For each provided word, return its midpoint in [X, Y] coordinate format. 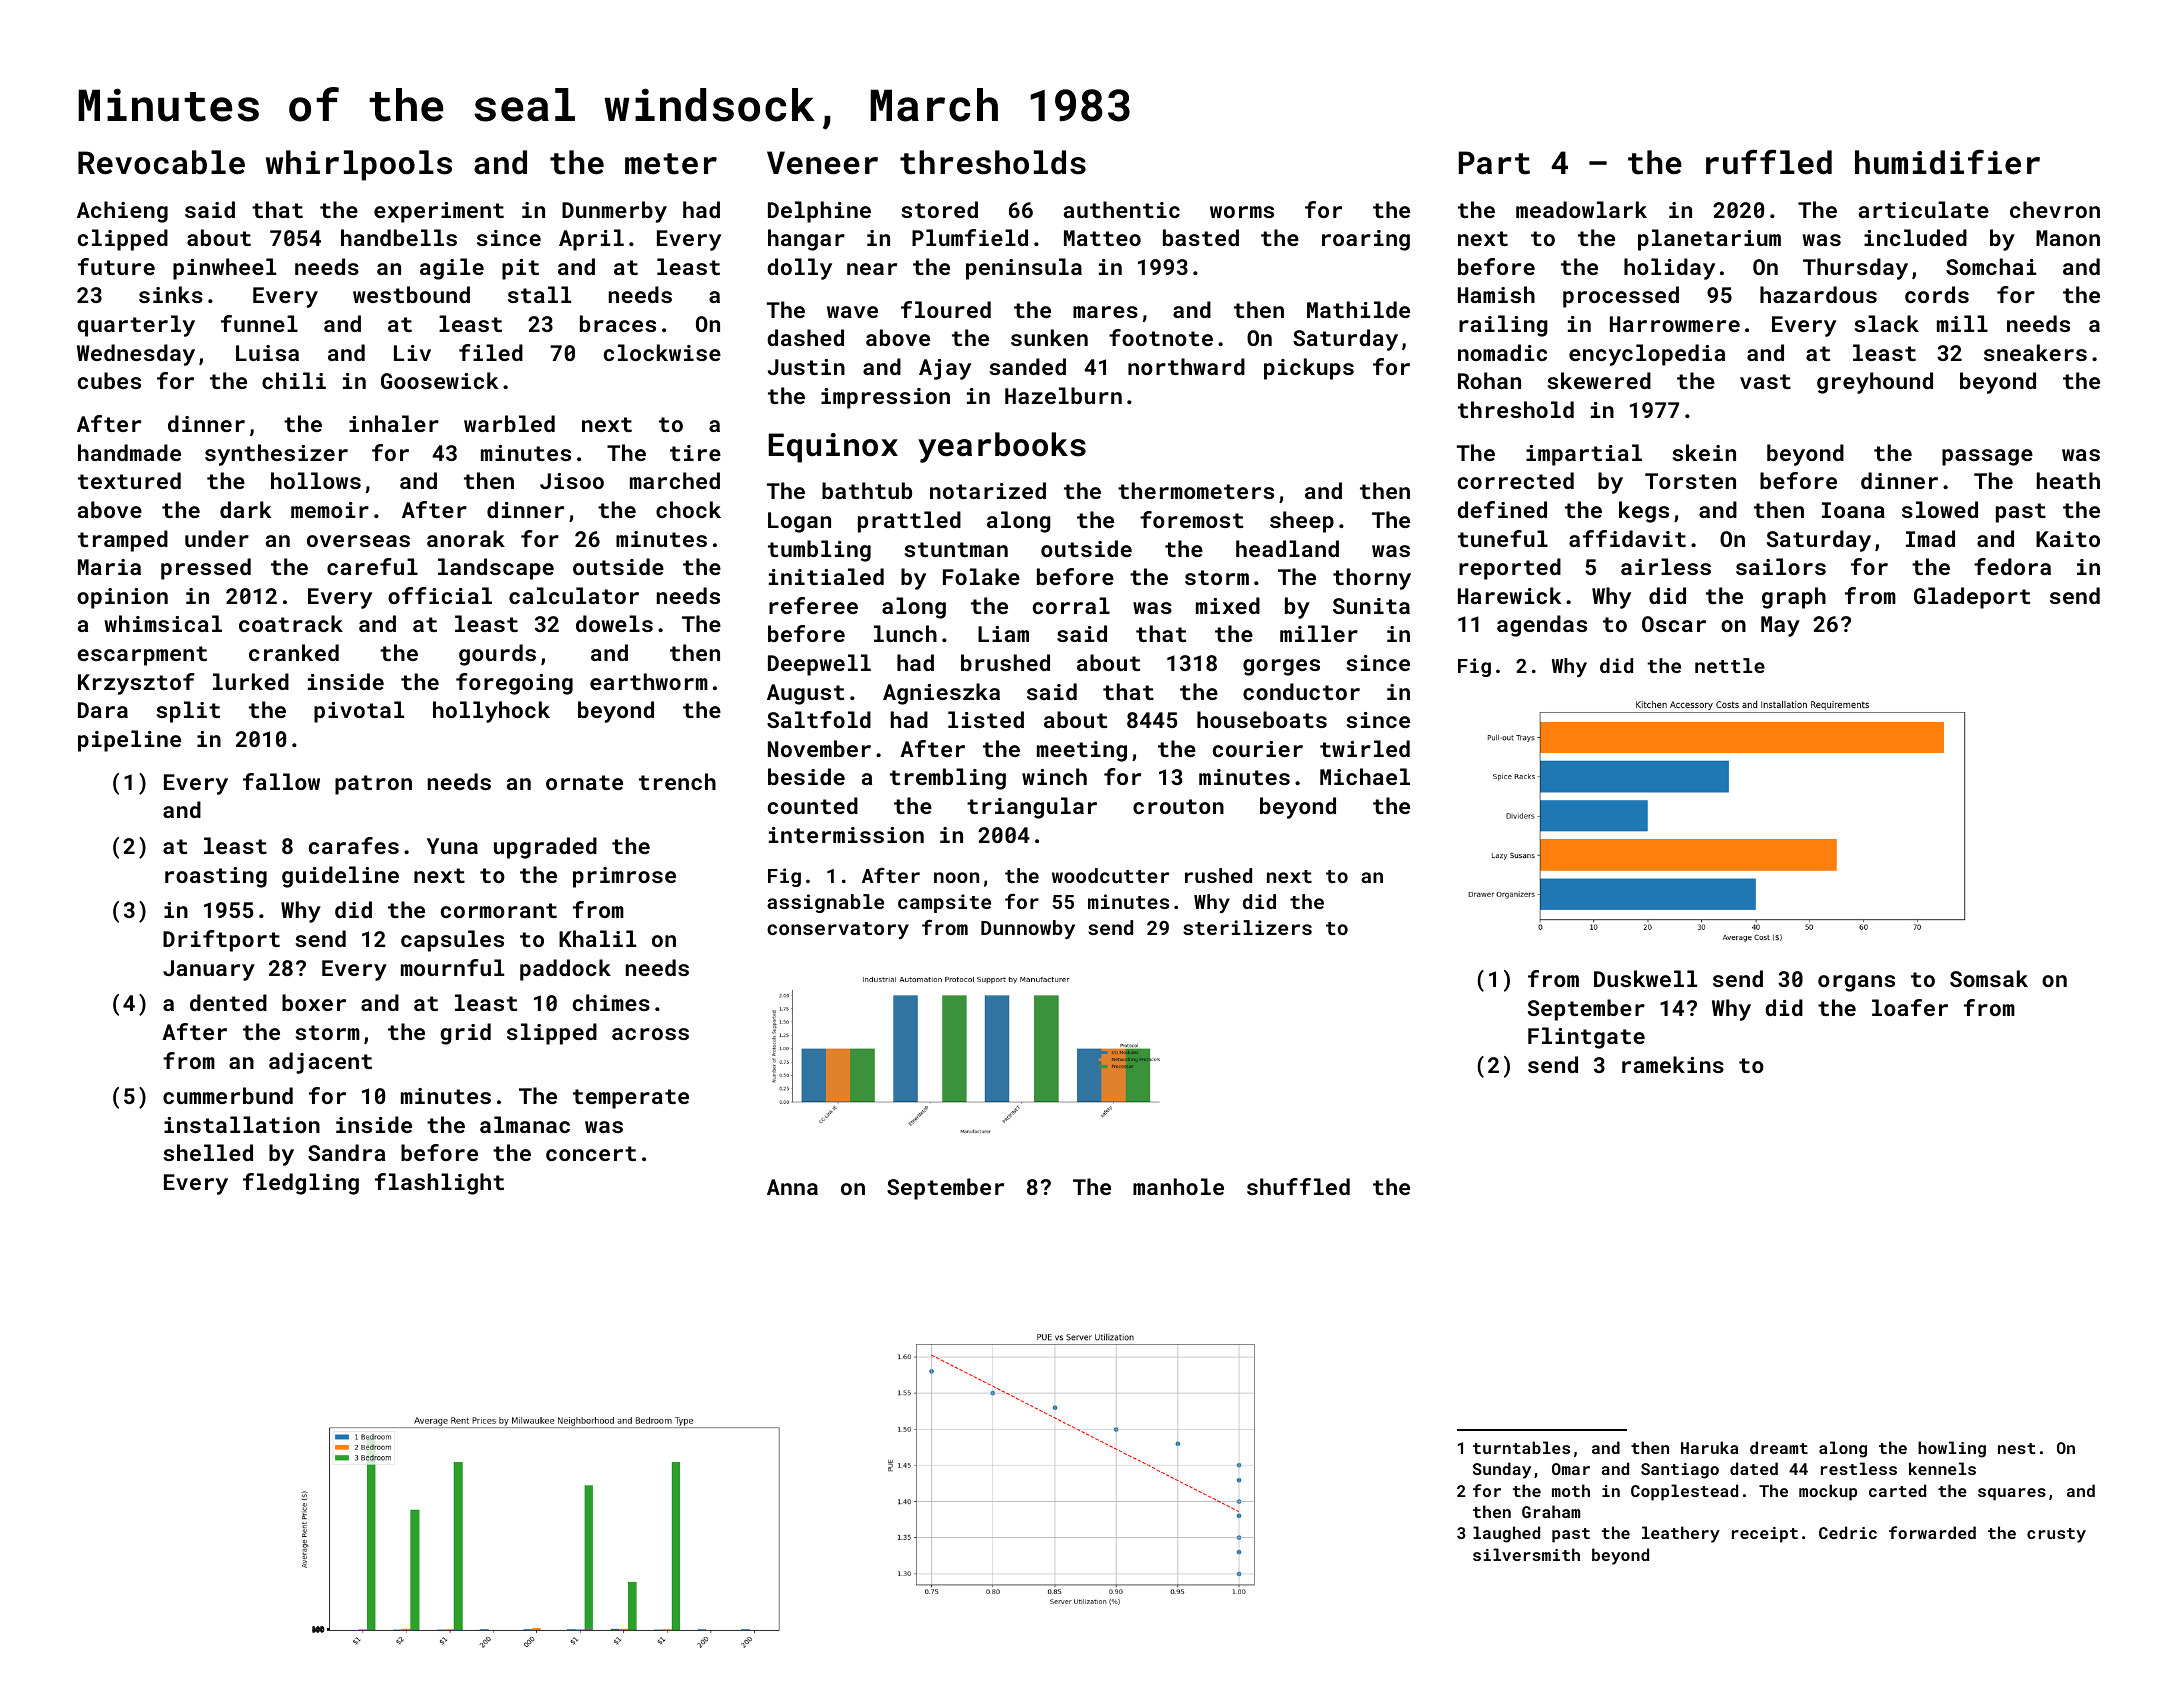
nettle [1730, 665]
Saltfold [819, 719]
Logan [799, 522]
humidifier [1947, 162]
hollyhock [491, 712]
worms [1242, 212]
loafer [1910, 1007]
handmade [129, 452]
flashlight [439, 1184]
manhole [1178, 1186]
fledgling [301, 1184]
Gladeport [1972, 598]
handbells [399, 237]
